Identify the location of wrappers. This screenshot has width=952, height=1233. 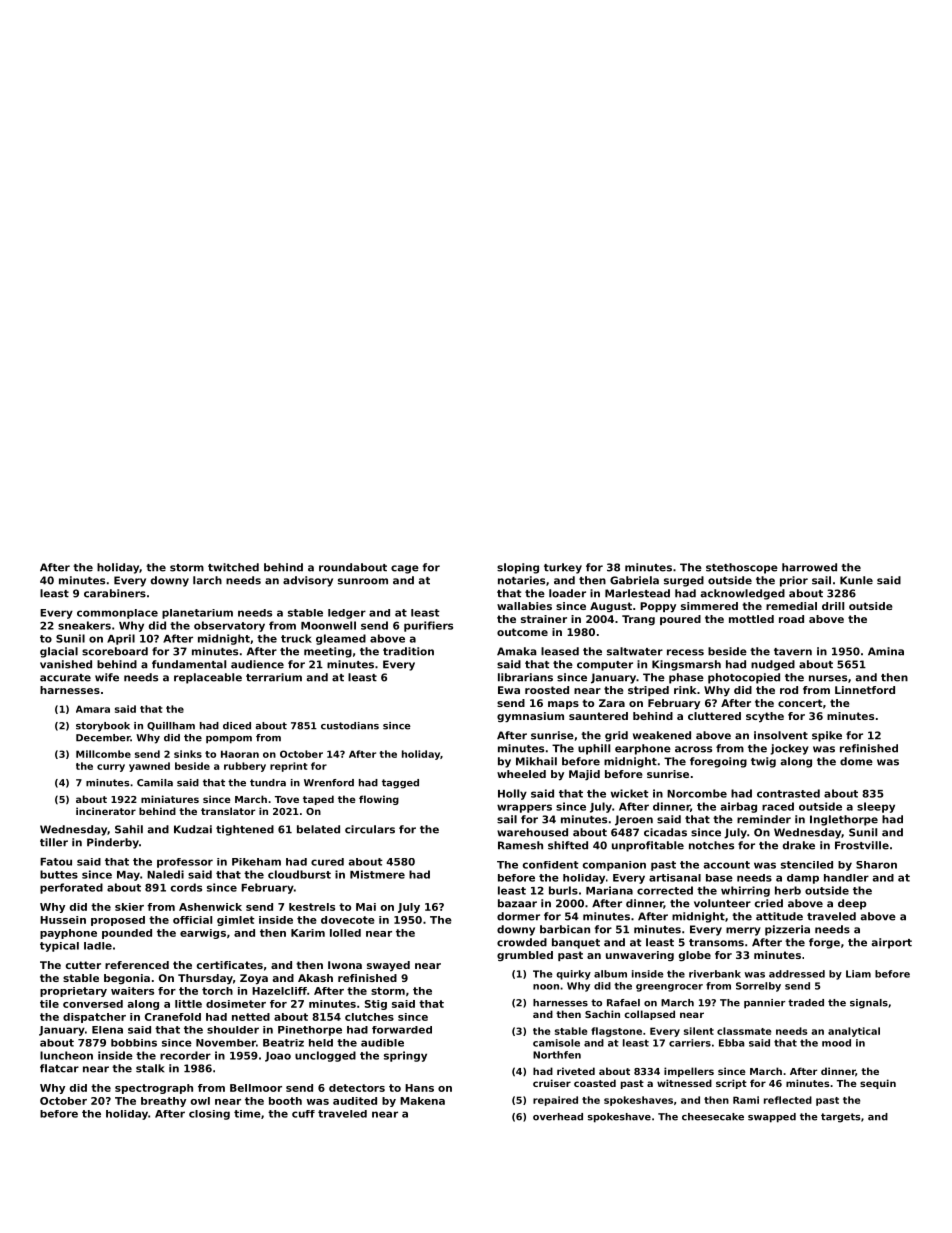
(524, 808).
